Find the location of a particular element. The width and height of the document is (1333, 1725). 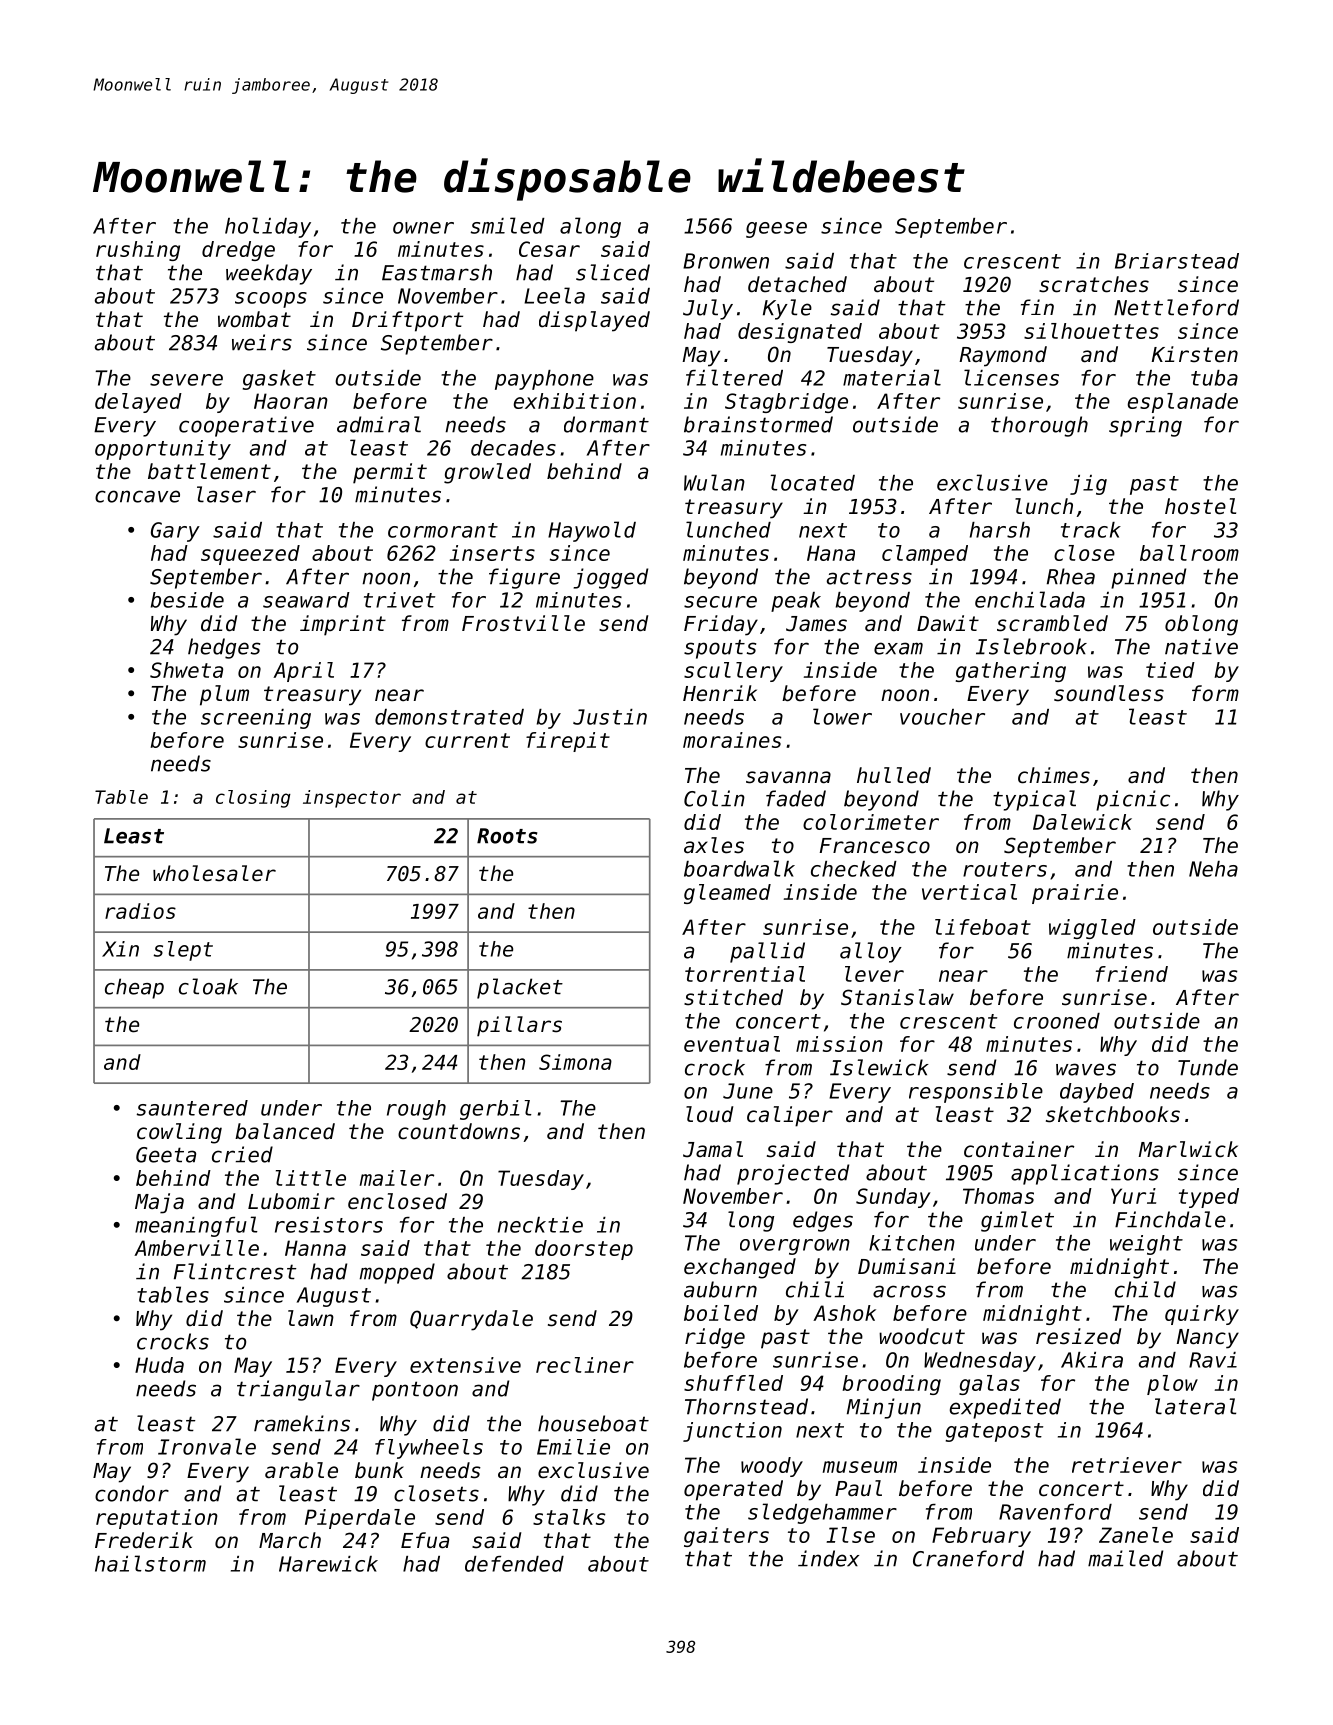

Harewick is located at coordinates (328, 1564).
